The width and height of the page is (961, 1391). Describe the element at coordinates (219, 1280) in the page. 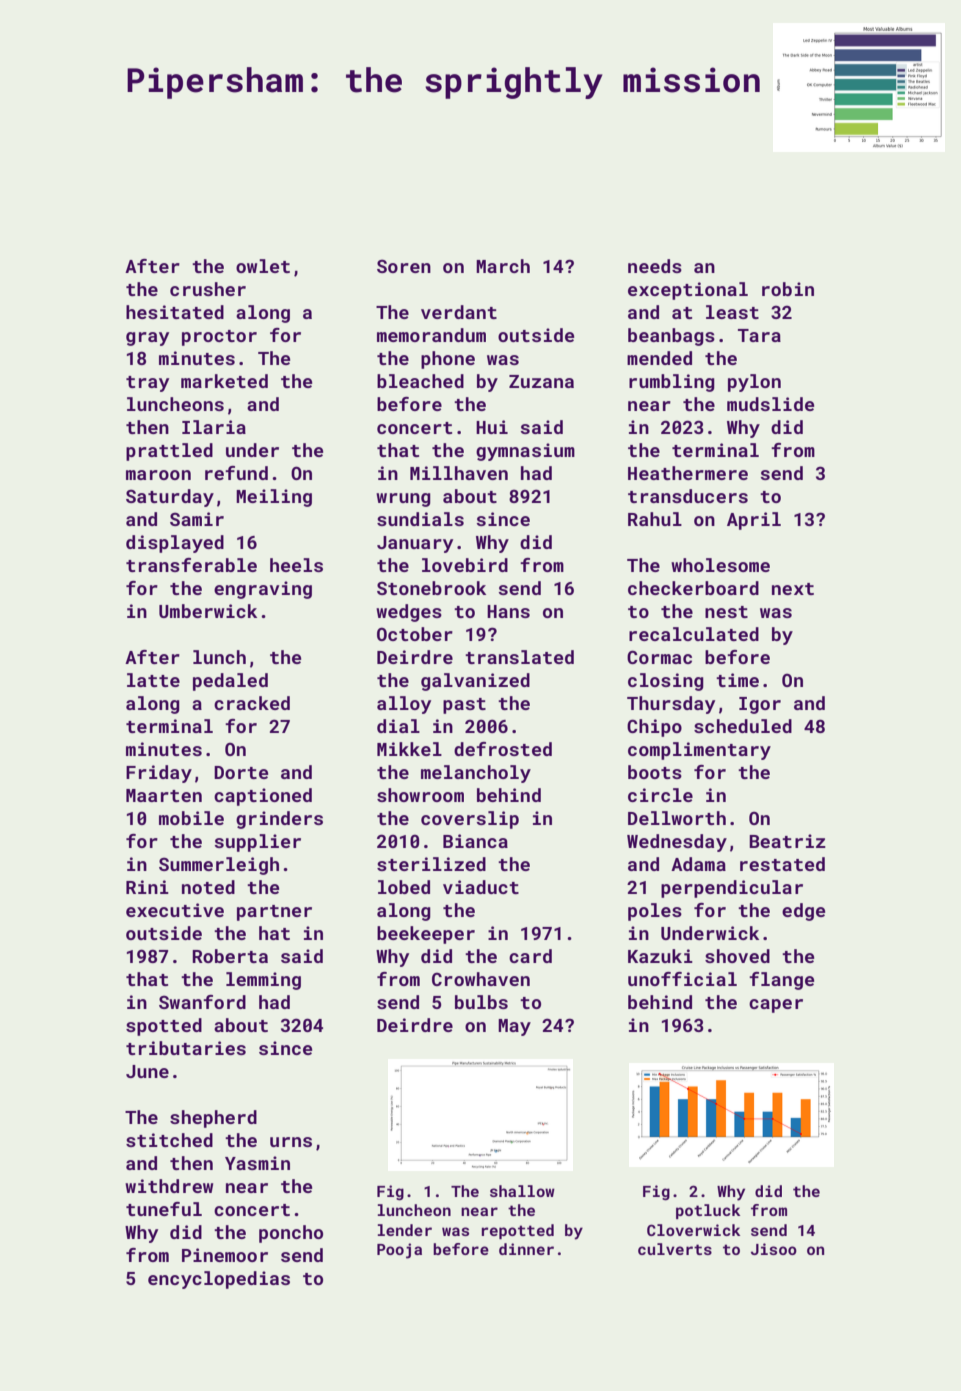

I see `encyclopedias` at that location.
